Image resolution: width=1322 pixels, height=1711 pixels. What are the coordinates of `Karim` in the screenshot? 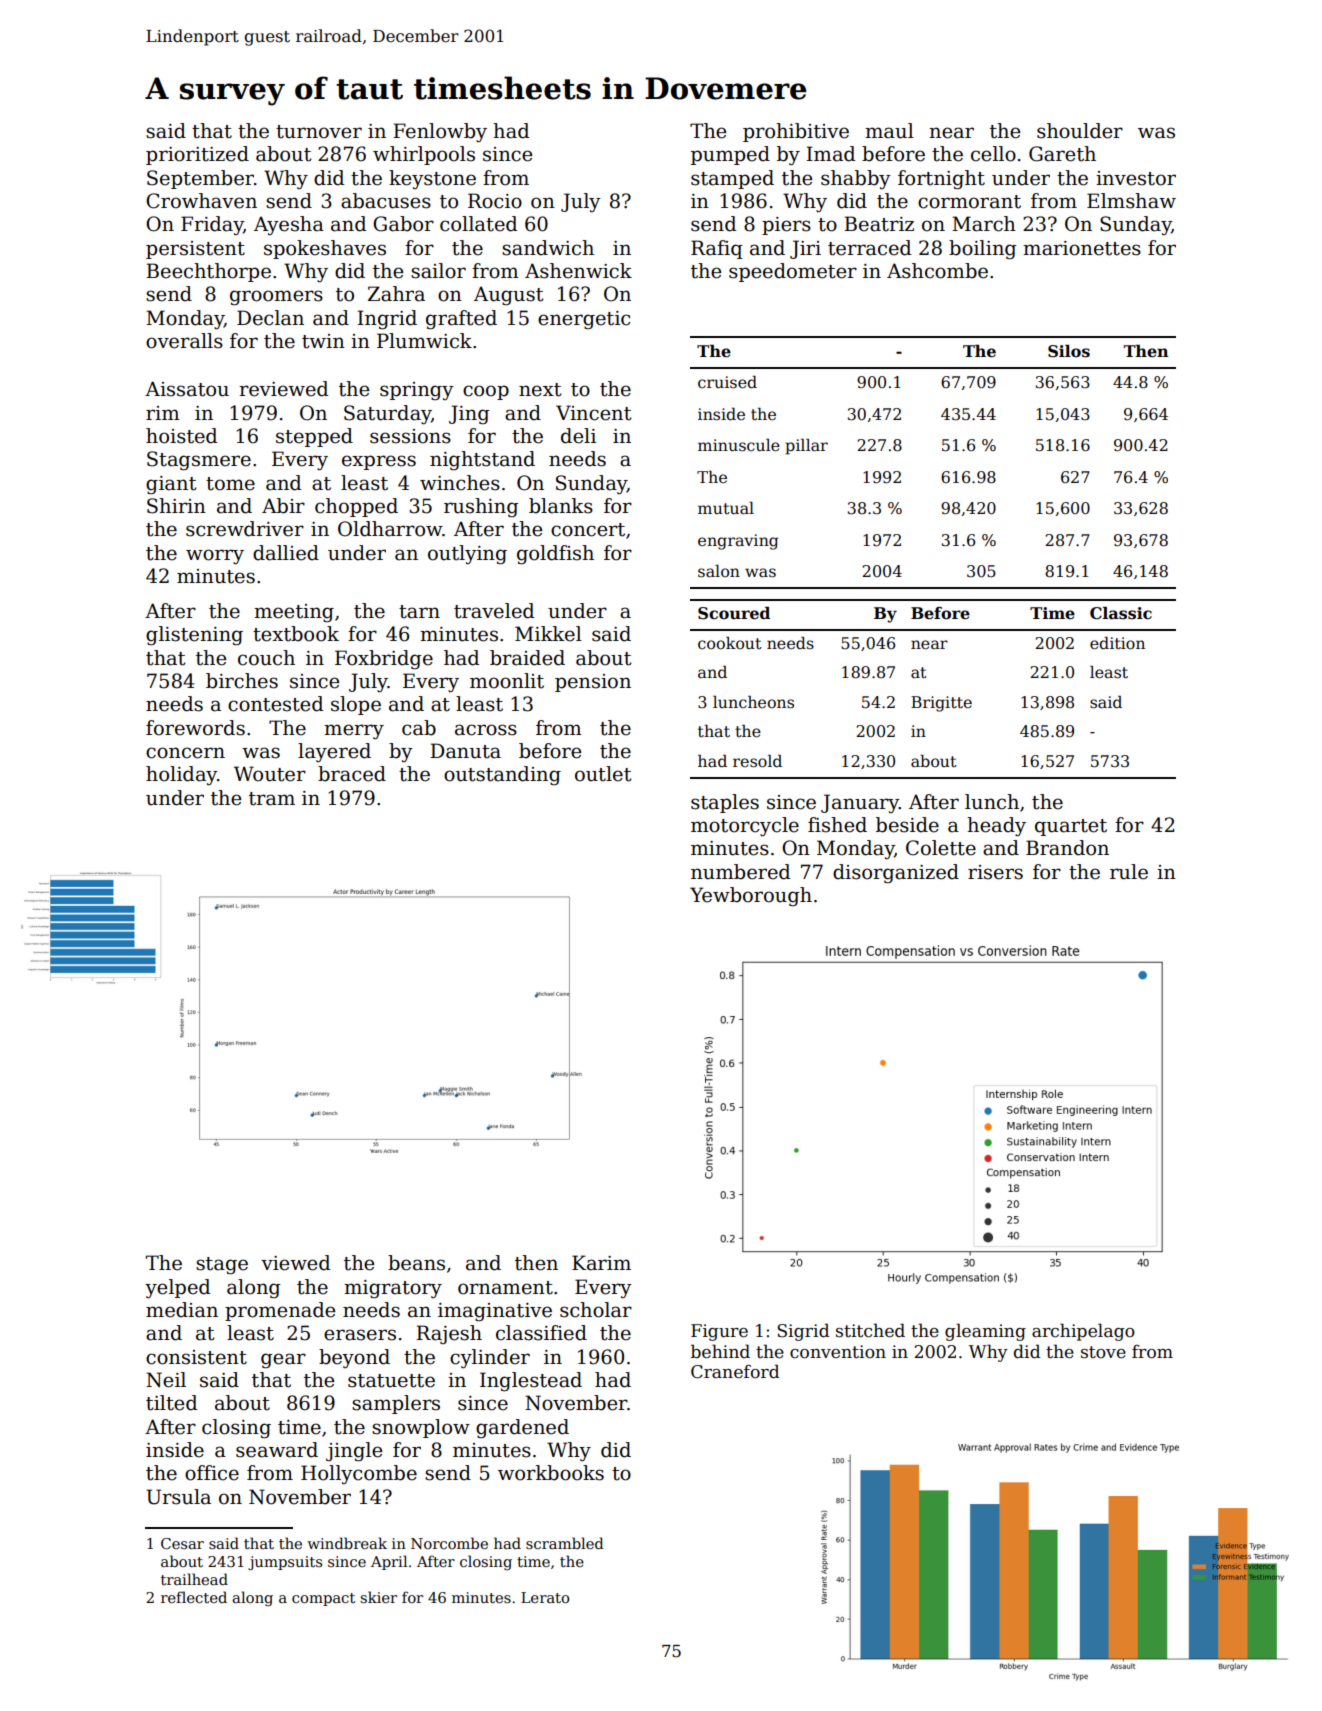 It's located at (601, 1263).
